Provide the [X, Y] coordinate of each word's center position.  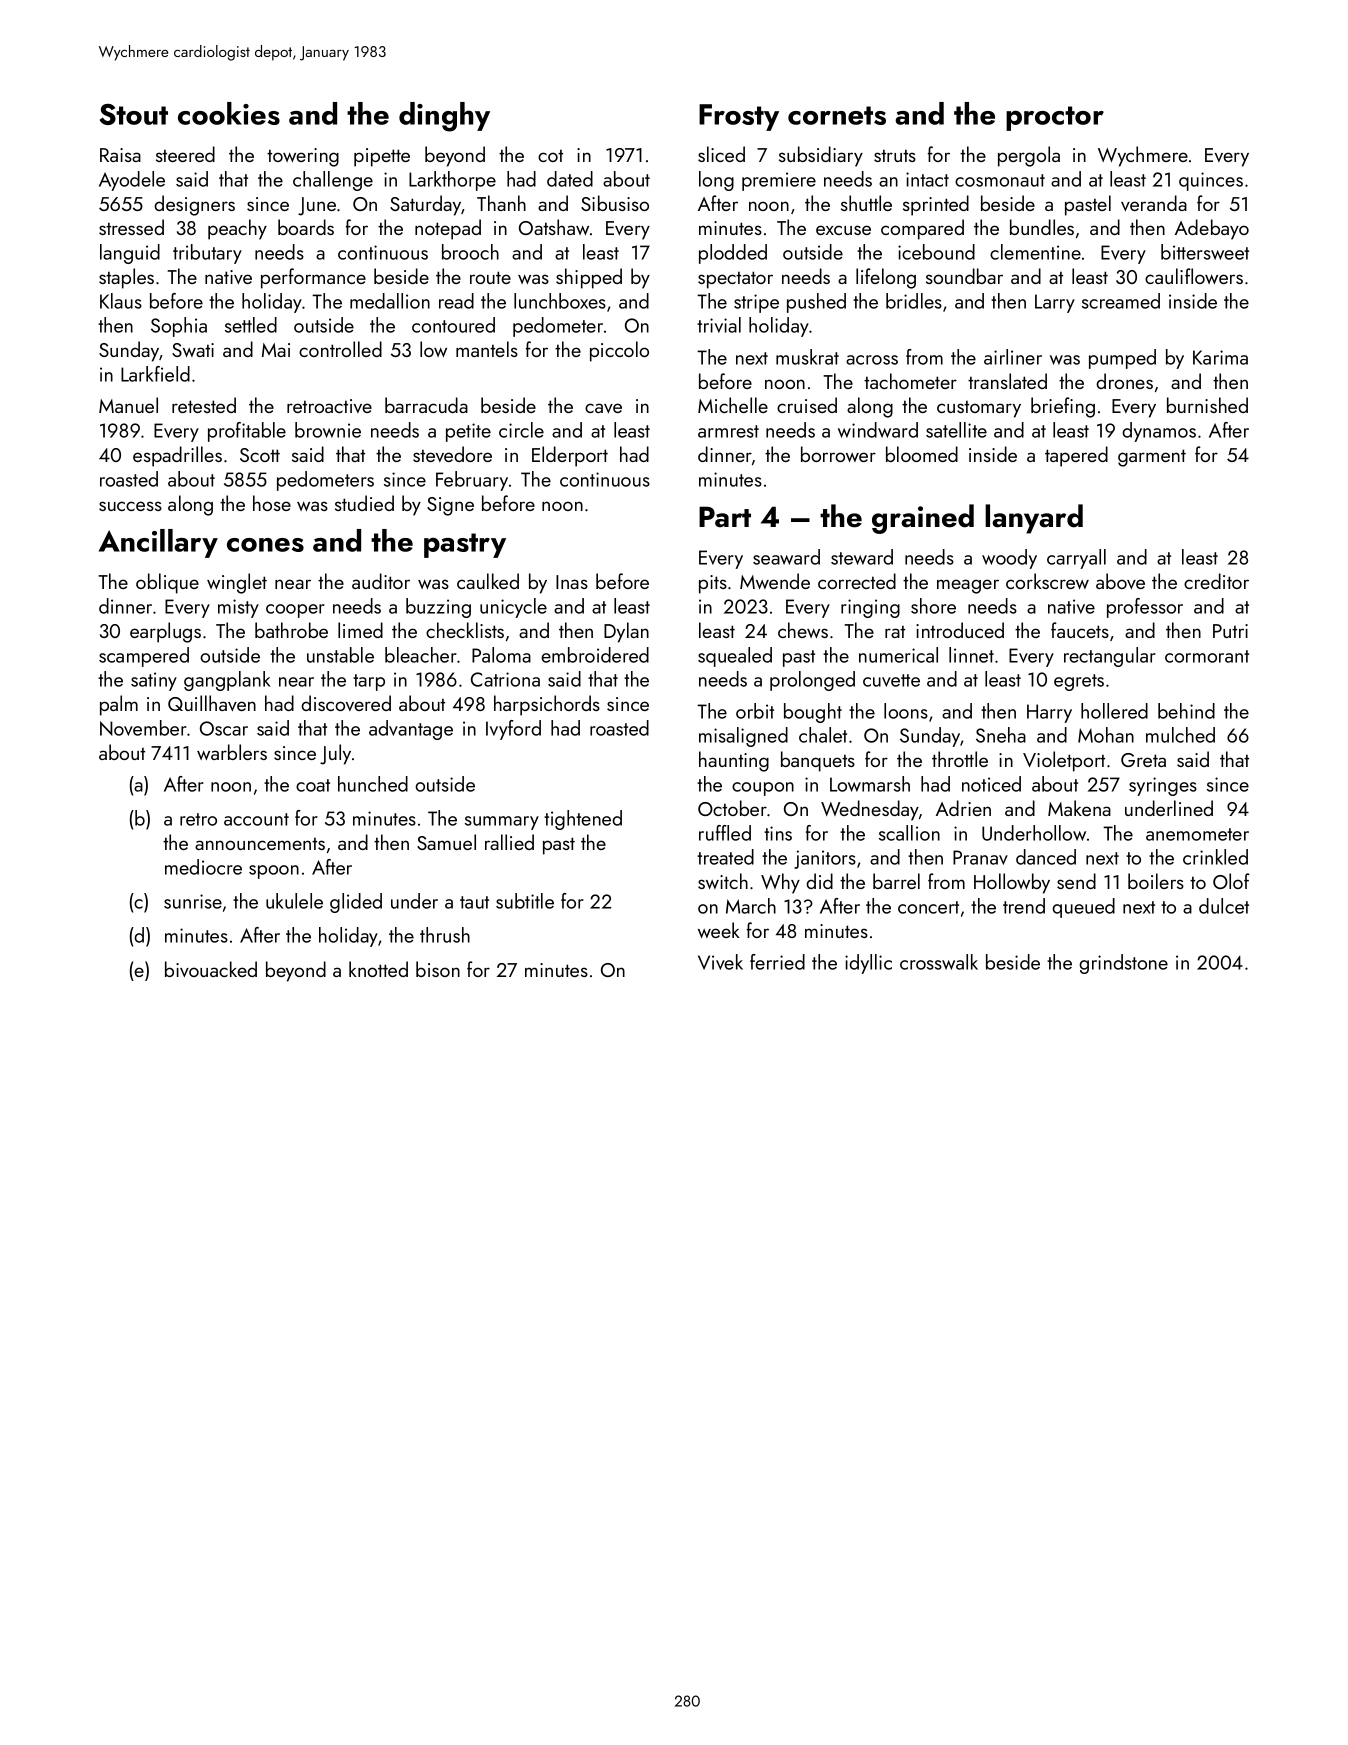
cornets [837, 115]
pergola [1029, 156]
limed [360, 630]
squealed [735, 657]
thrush [445, 935]
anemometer [1197, 834]
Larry [1055, 303]
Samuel [446, 842]
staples [126, 278]
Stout [134, 114]
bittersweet [1205, 252]
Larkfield [155, 374]
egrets [1079, 682]
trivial [719, 325]
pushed [816, 303]
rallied [509, 842]
